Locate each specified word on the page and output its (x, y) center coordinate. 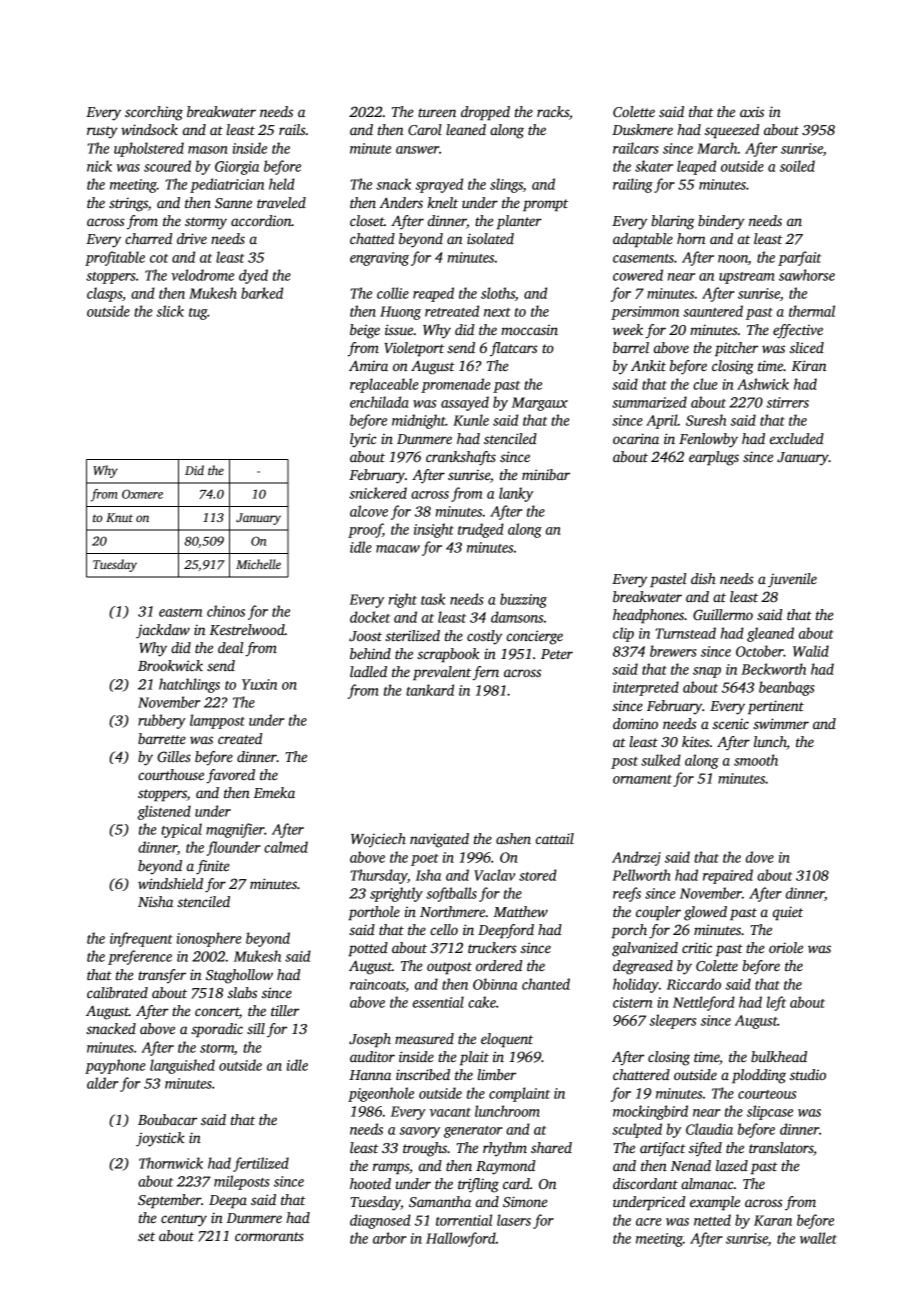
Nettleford (704, 1003)
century (184, 1220)
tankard (430, 690)
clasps (104, 294)
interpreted (646, 688)
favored (231, 776)
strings (128, 204)
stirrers (788, 402)
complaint (519, 1094)
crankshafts (461, 458)
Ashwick (763, 384)
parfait (799, 258)
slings (506, 185)
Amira (368, 365)
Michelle (258, 564)
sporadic (217, 1030)
